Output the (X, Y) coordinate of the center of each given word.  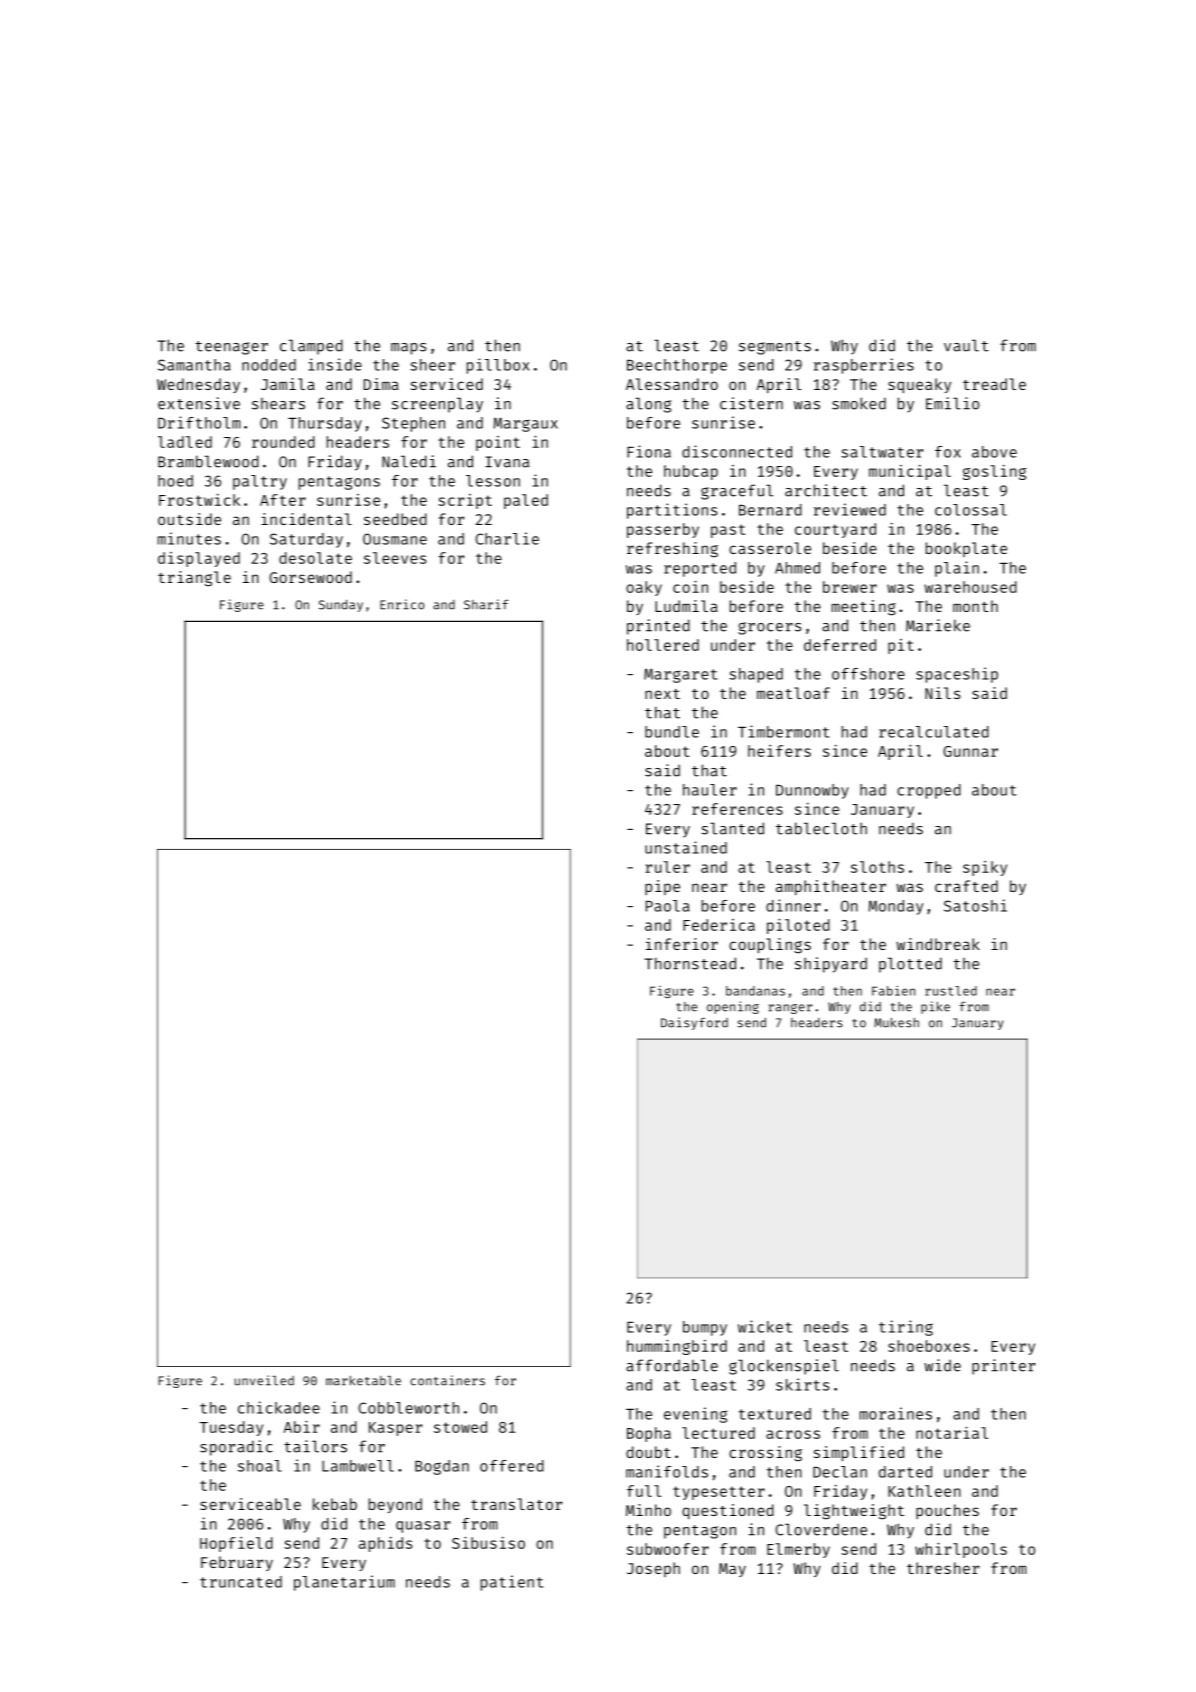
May (732, 1570)
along (648, 405)
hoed (175, 481)
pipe (662, 887)
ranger (790, 1009)
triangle (194, 579)
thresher (943, 1568)
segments (775, 348)
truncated (241, 1582)
